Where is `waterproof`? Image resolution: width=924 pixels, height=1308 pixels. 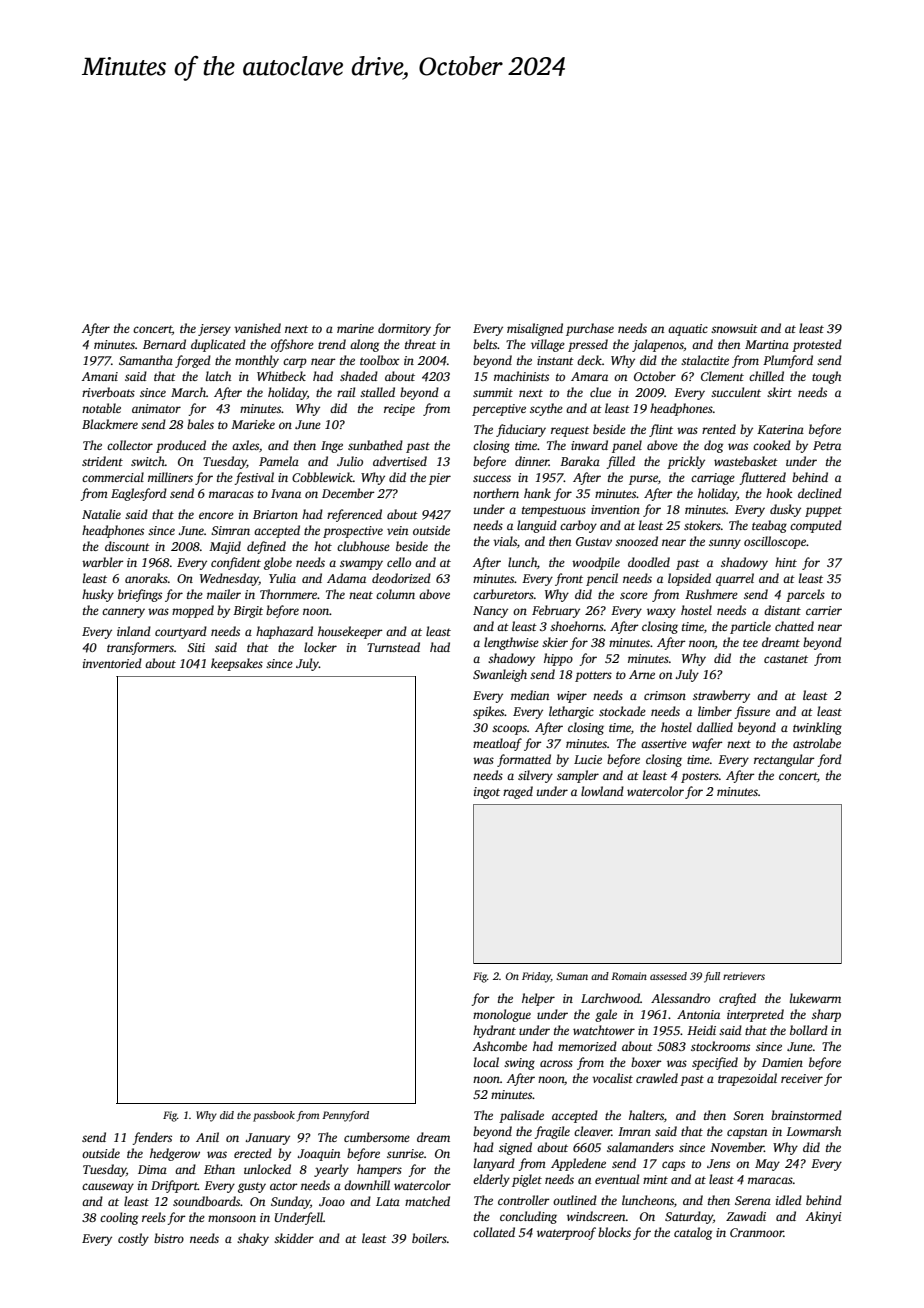
waterproof is located at coordinates (566, 1233).
